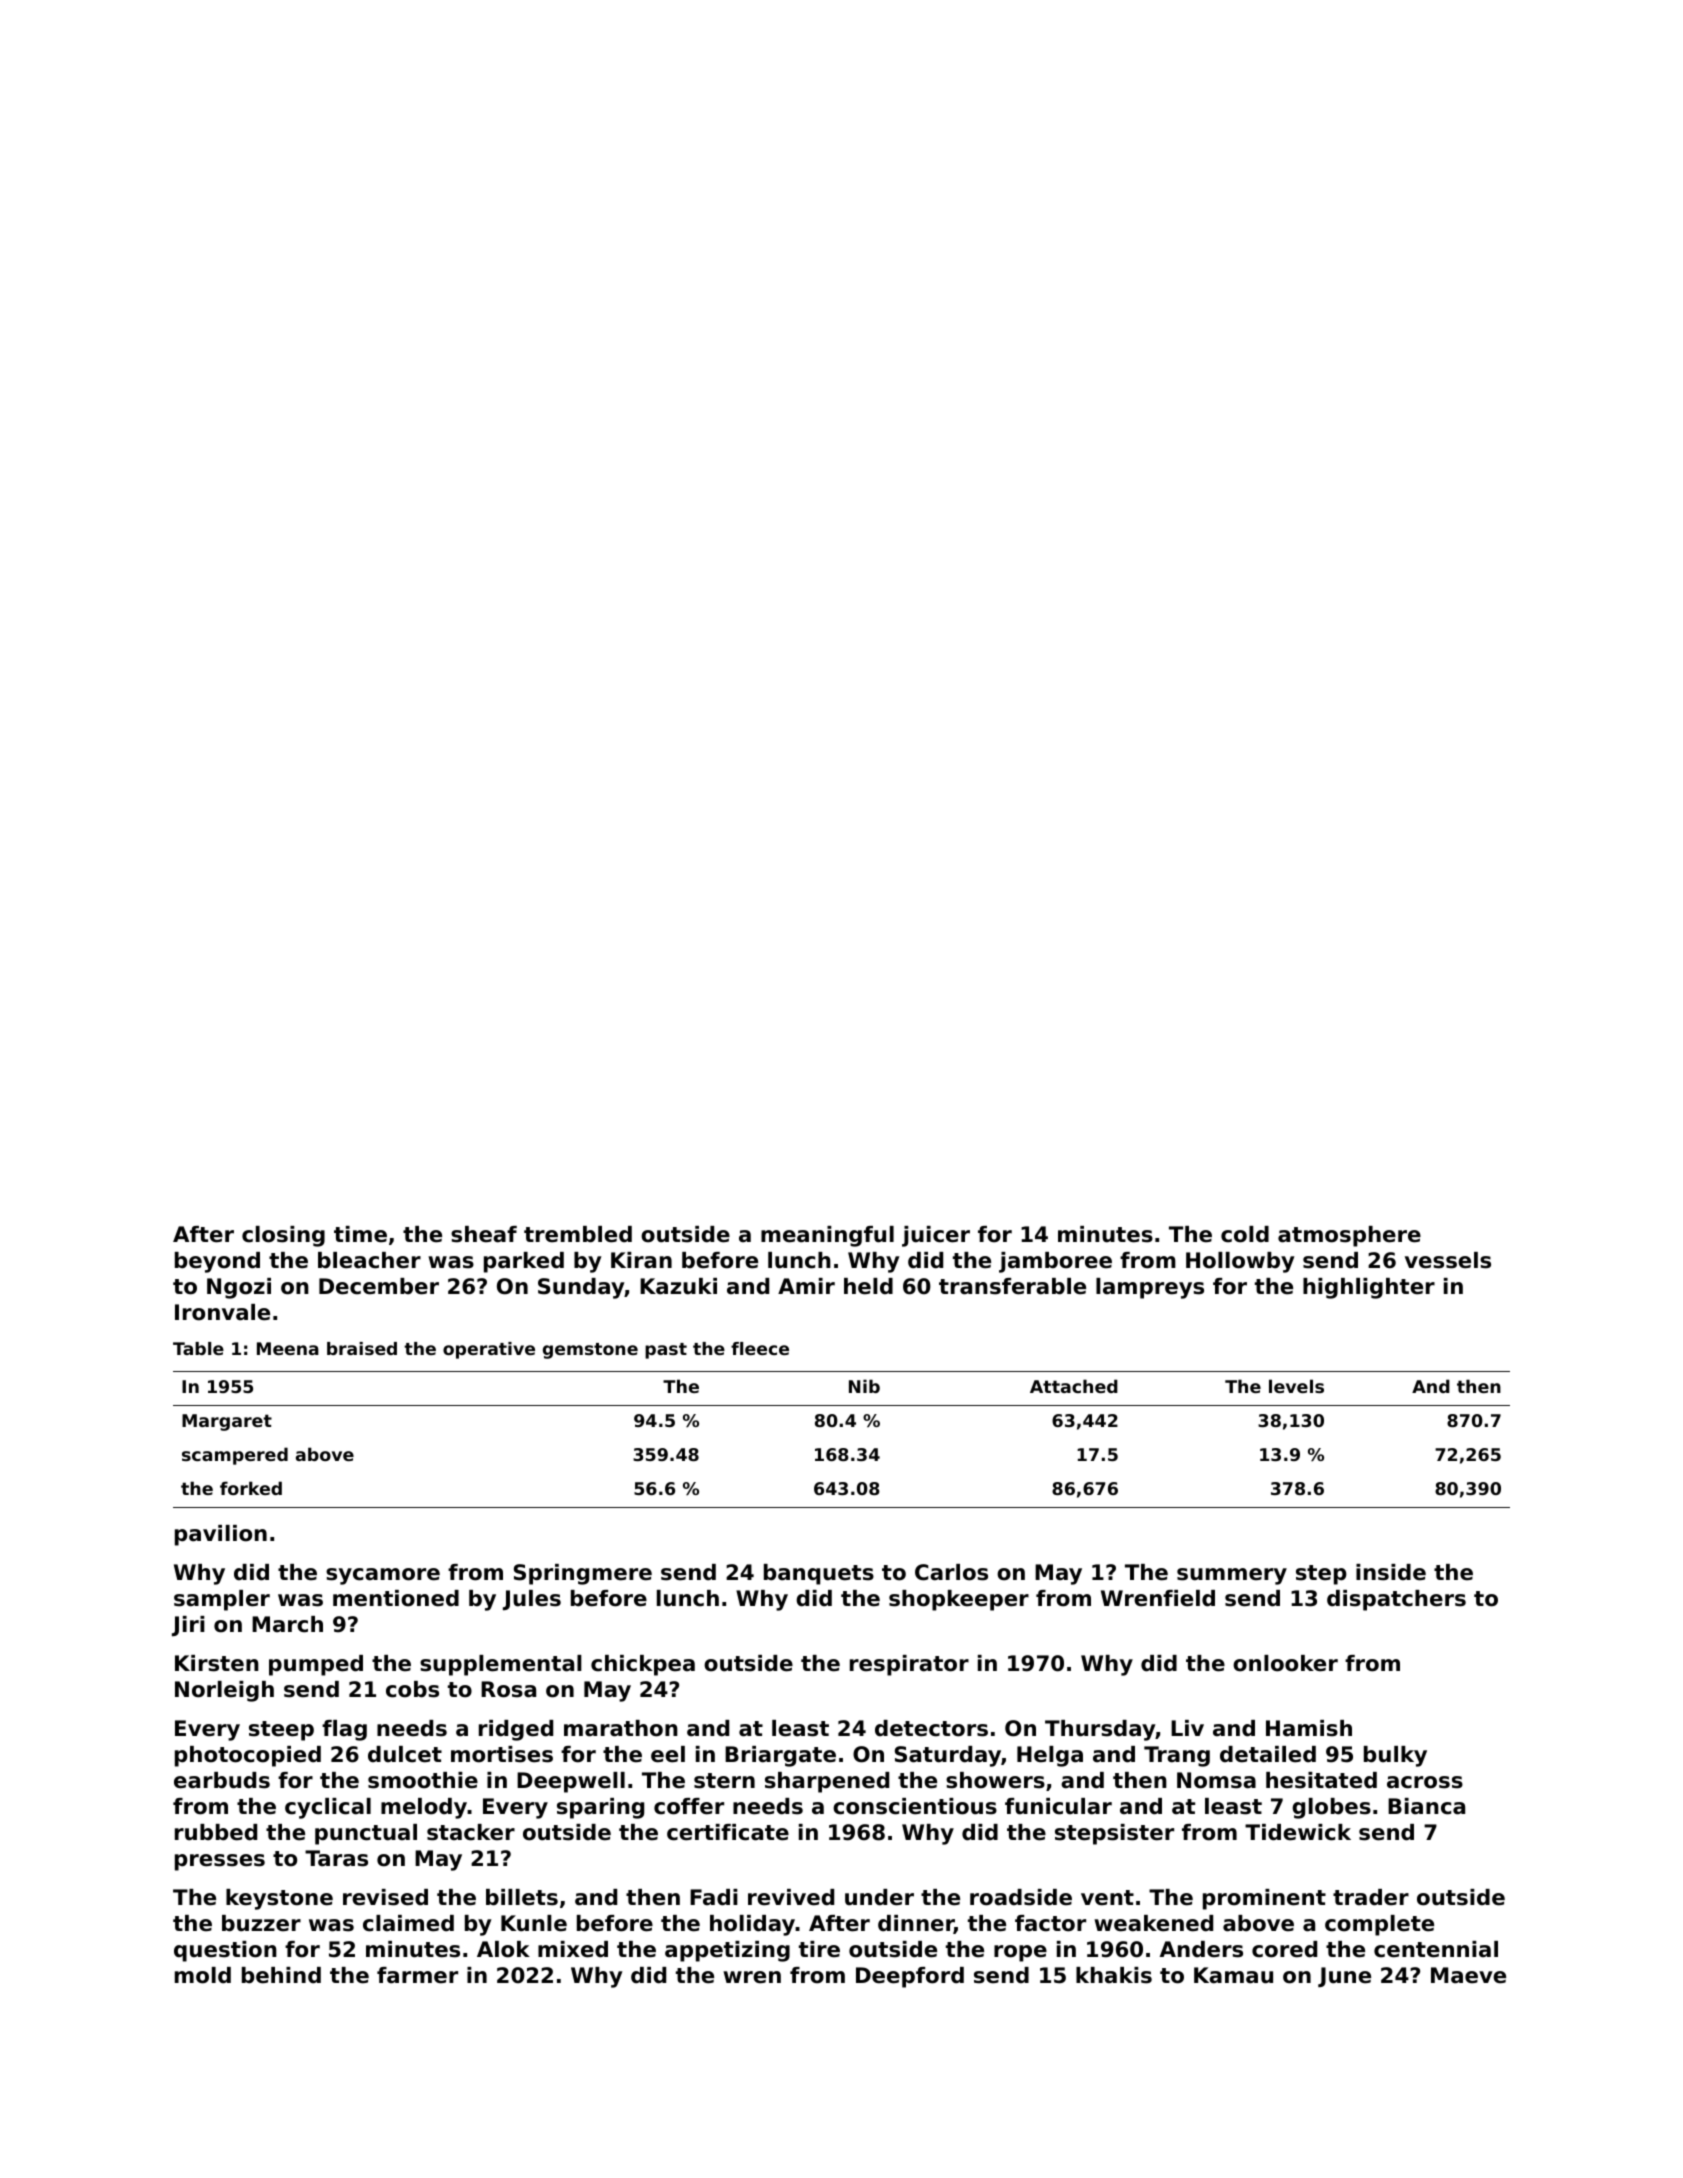 The height and width of the screenshot is (2178, 1683). Describe the element at coordinates (1379, 1925) in the screenshot. I see `complete` at that location.
